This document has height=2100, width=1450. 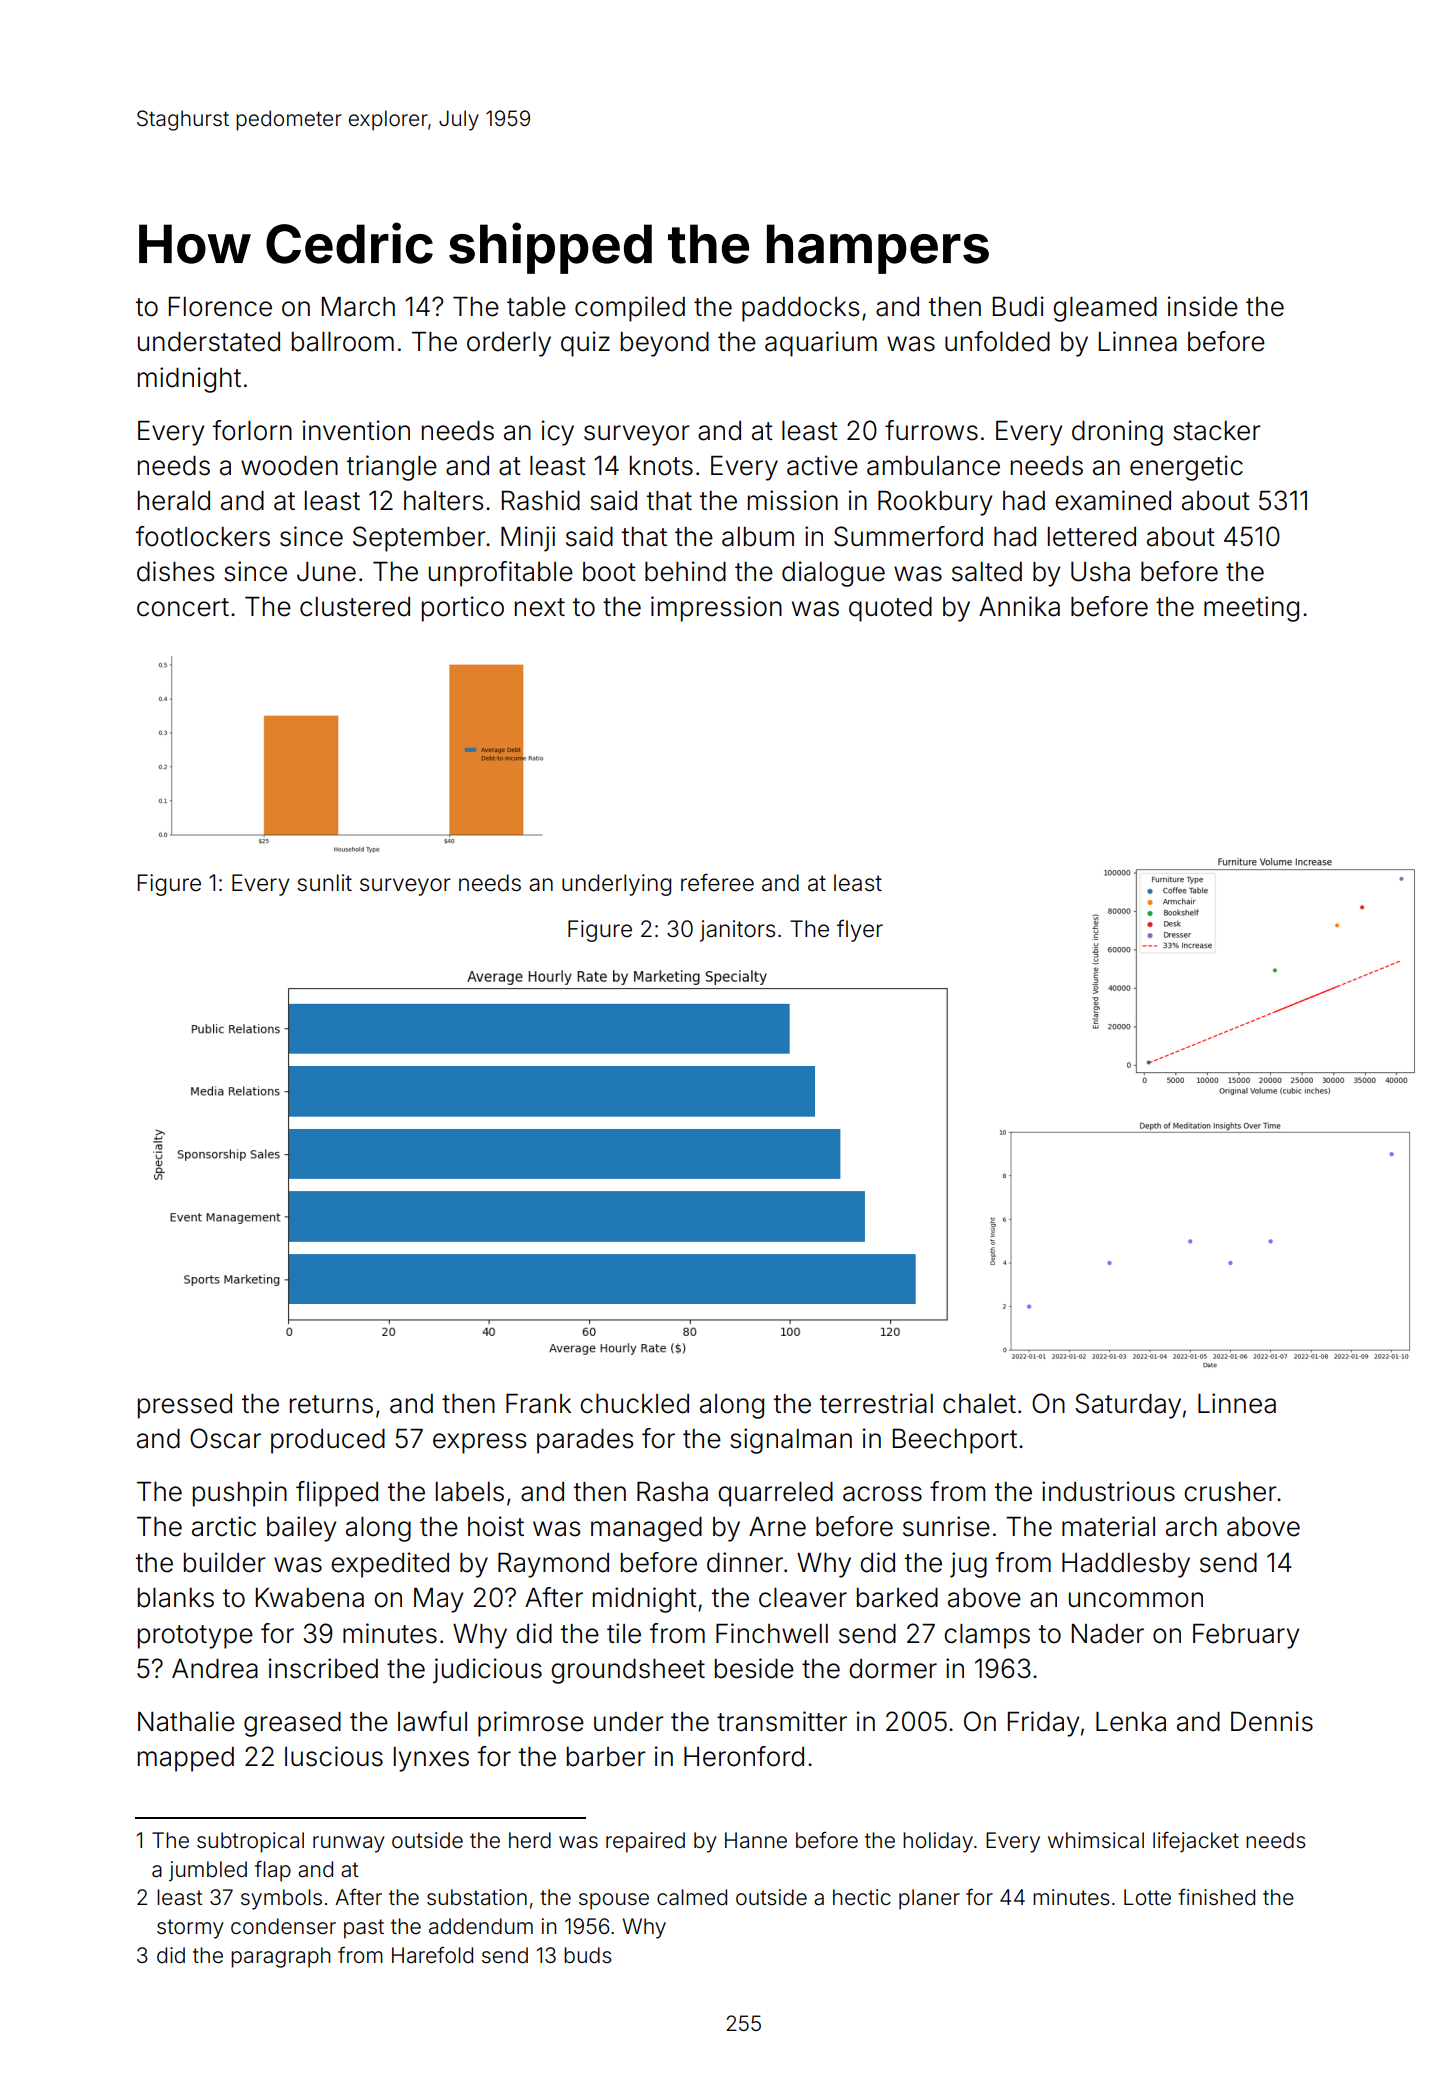 What do you see at coordinates (588, 1955) in the document?
I see `buds` at bounding box center [588, 1955].
